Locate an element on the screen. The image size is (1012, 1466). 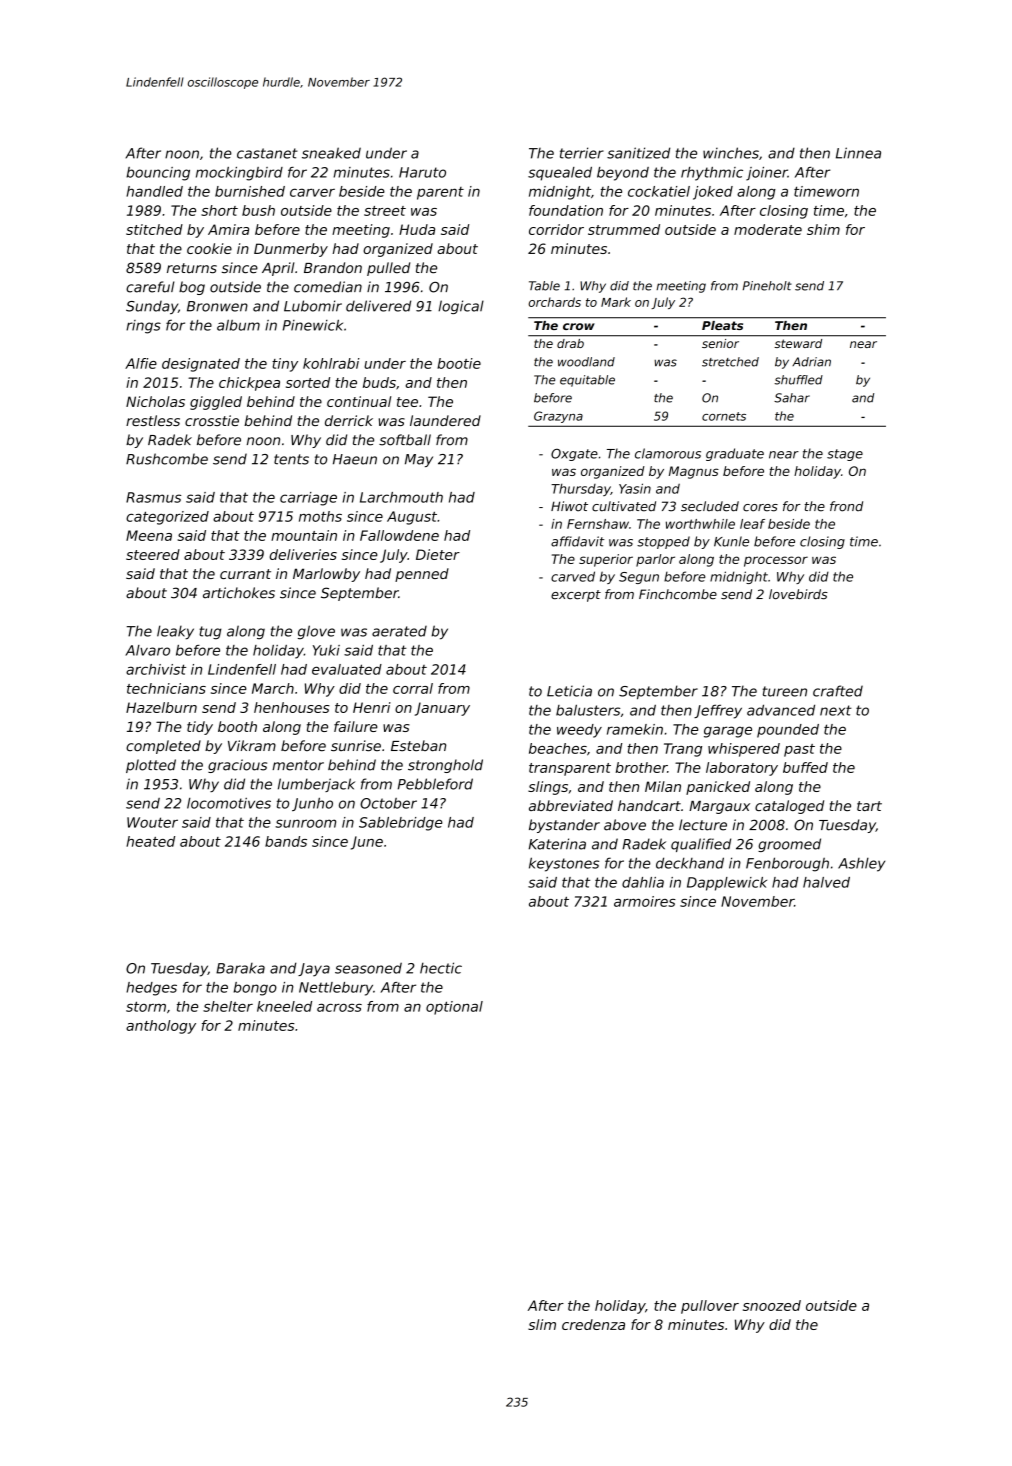
stitched is located at coordinates (154, 229).
